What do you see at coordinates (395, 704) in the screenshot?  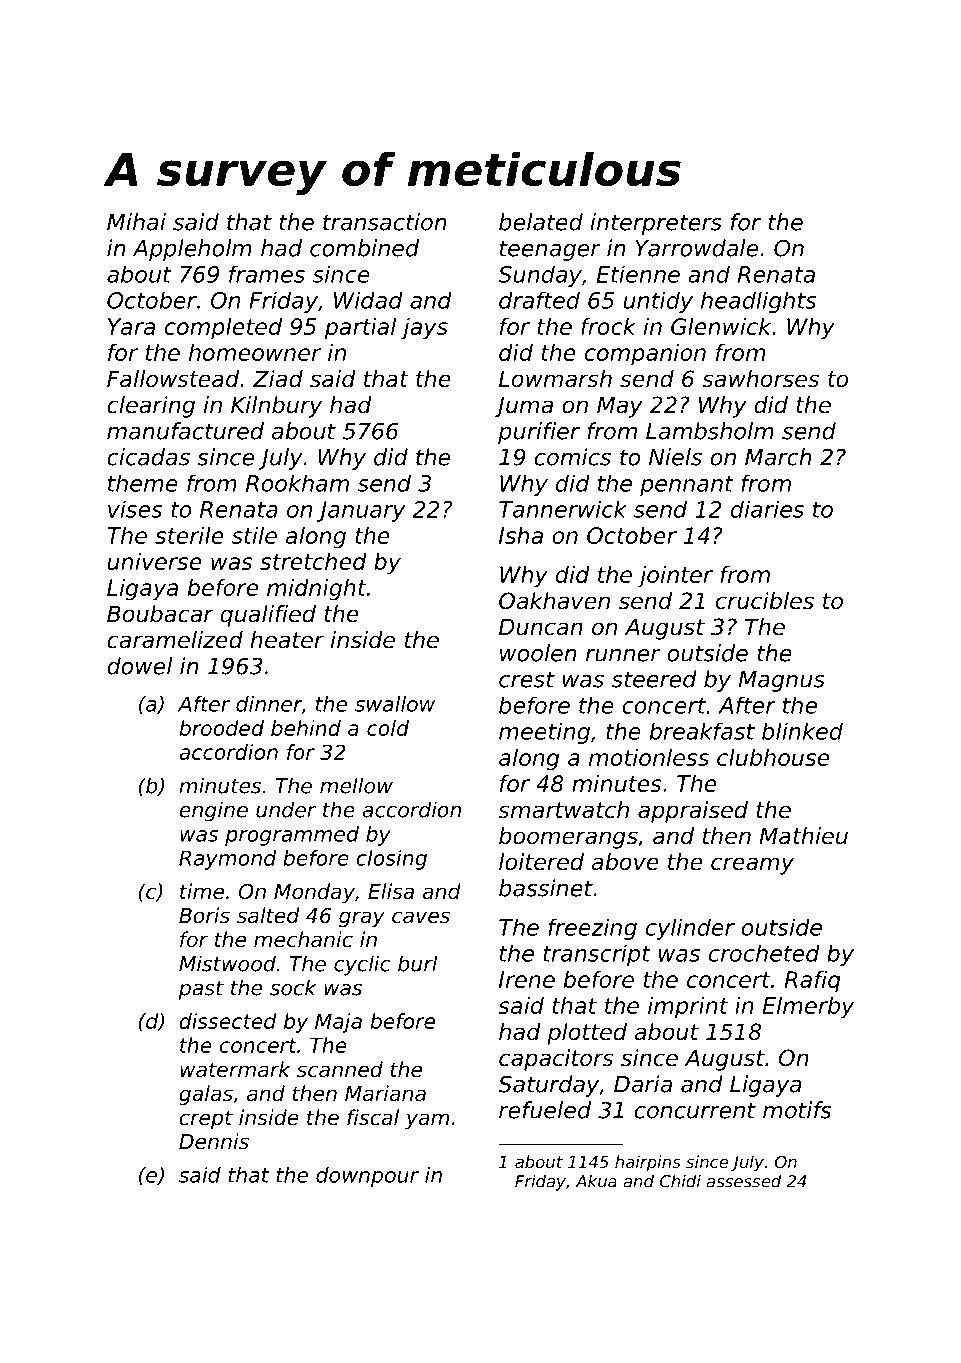 I see `swallow` at bounding box center [395, 704].
